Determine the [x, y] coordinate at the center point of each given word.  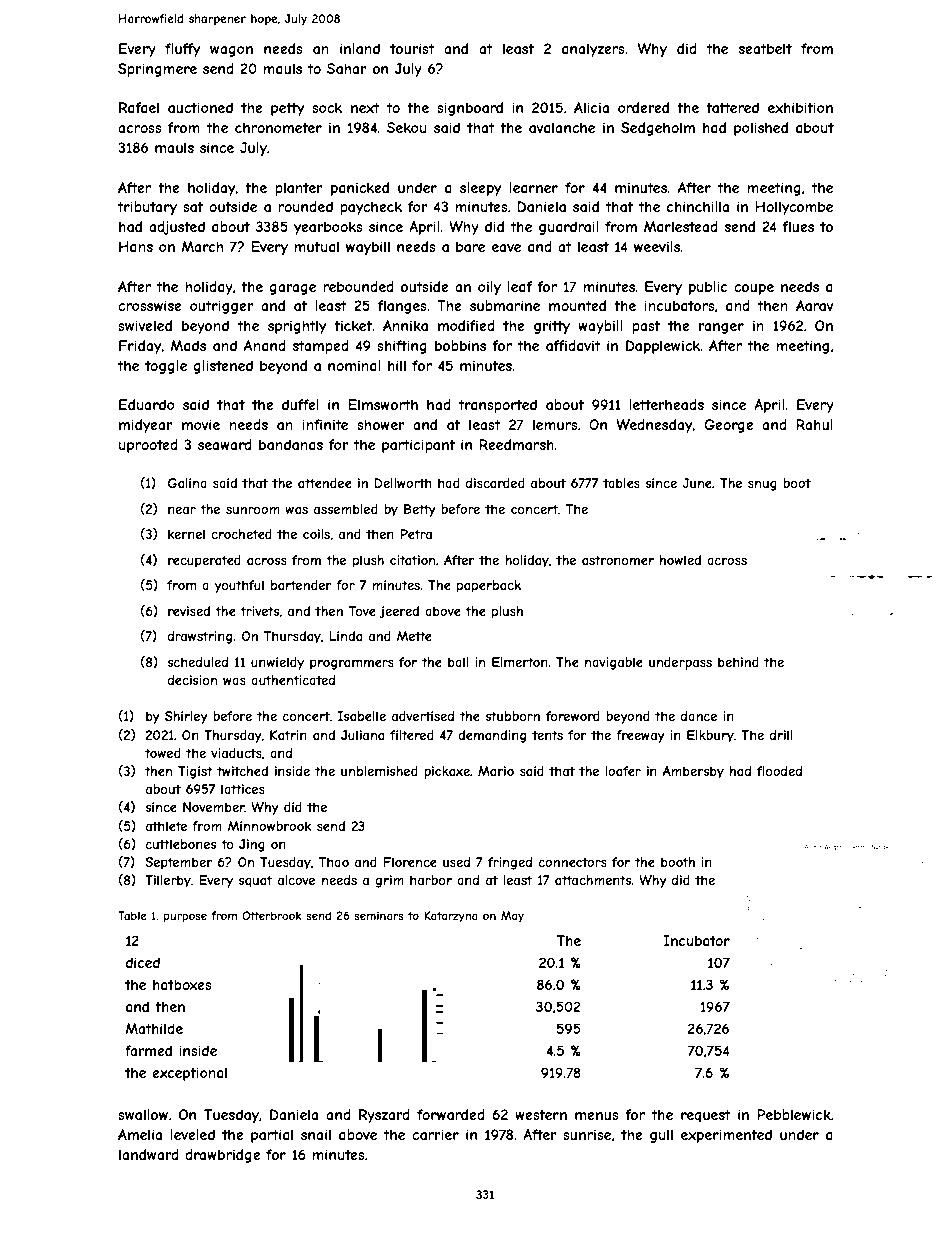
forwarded [451, 1114]
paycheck [371, 208]
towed [163, 753]
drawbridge [223, 1156]
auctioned [200, 107]
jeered [399, 612]
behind [738, 662]
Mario [496, 771]
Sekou [406, 127]
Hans [136, 246]
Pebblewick [794, 1114]
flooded [779, 771]
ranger [721, 328]
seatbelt [765, 48]
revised [189, 611]
